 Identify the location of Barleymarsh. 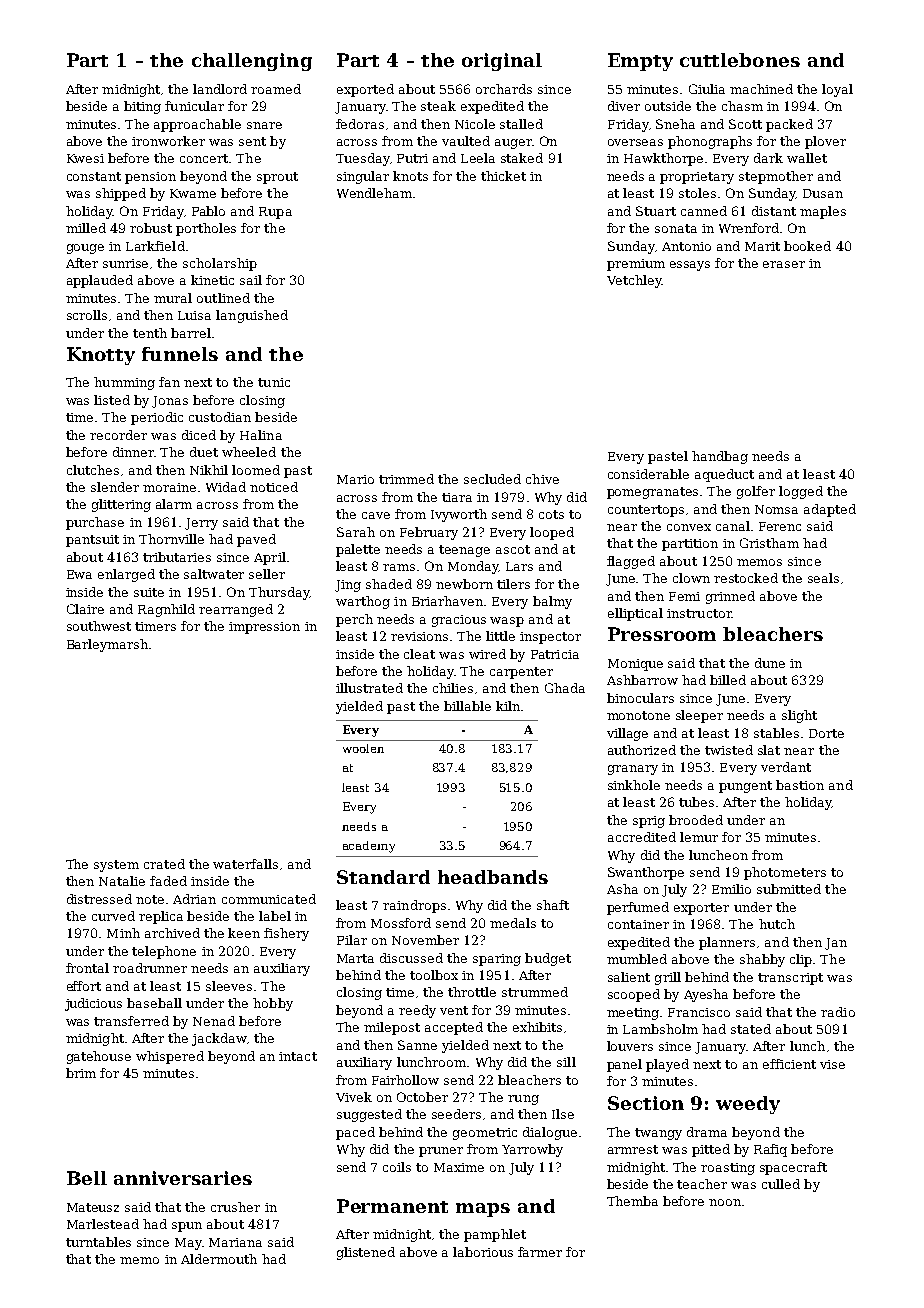
(107, 645).
